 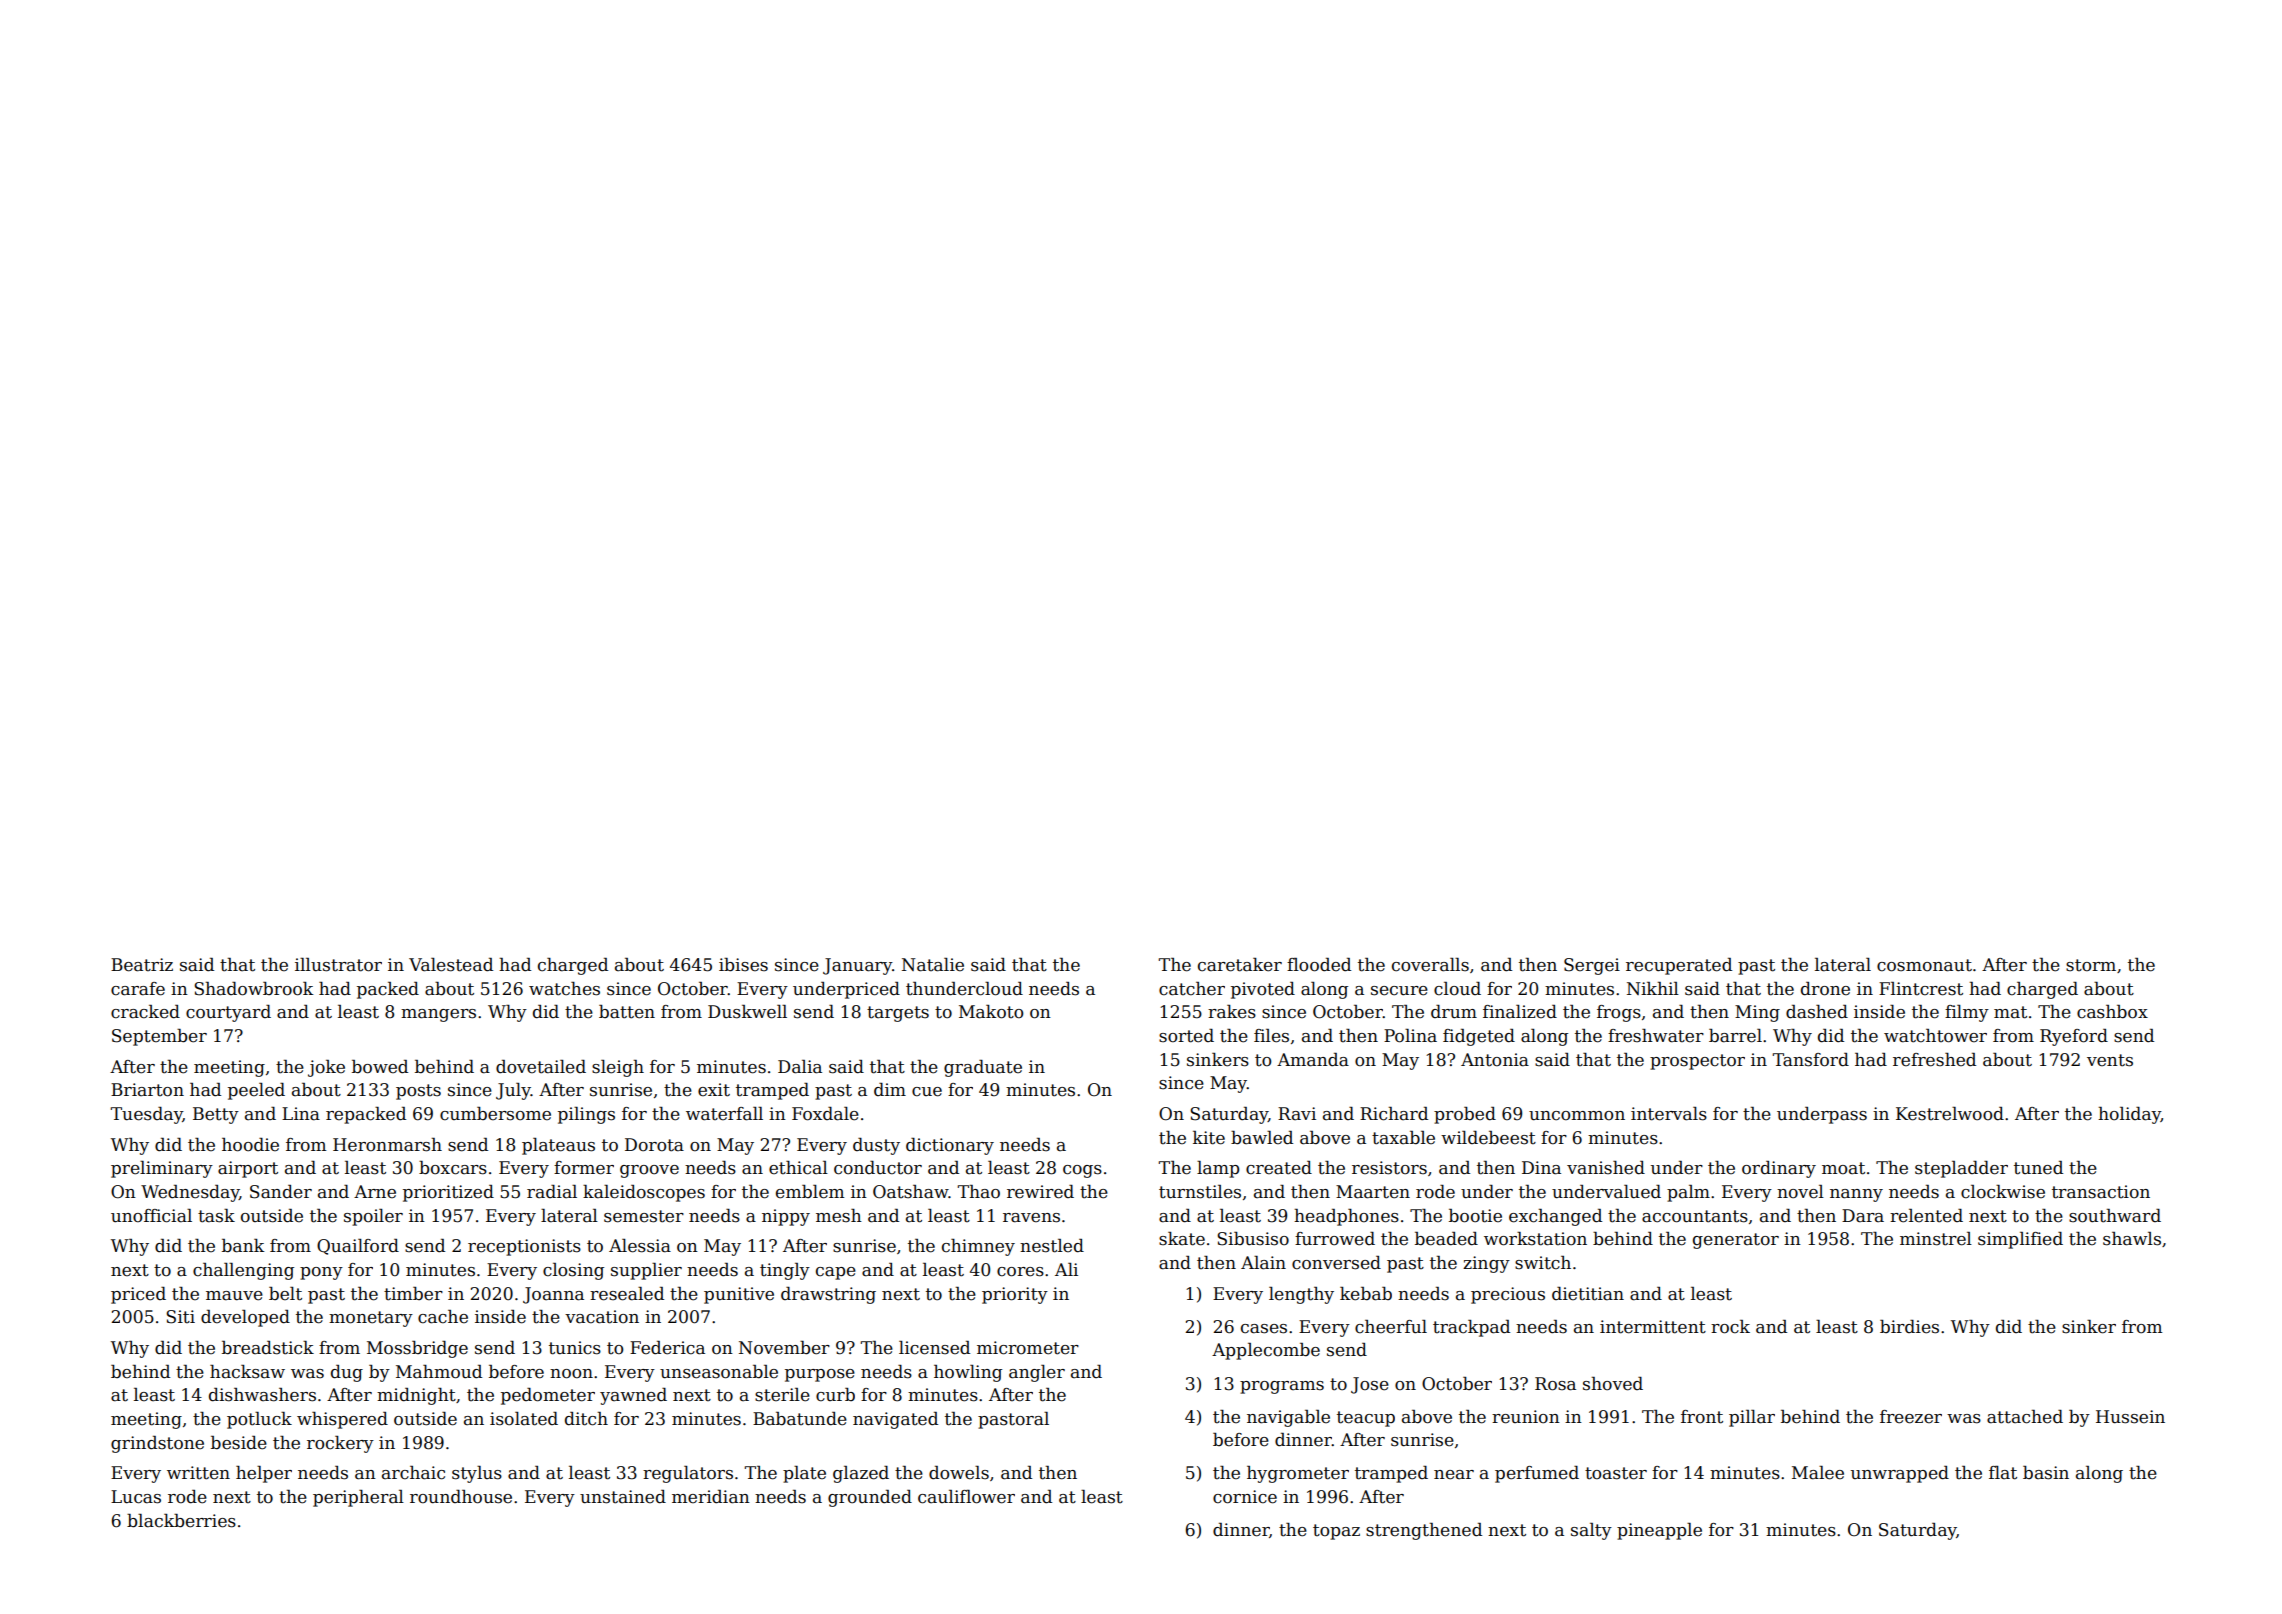 I want to click on teacup, so click(x=1366, y=1419).
